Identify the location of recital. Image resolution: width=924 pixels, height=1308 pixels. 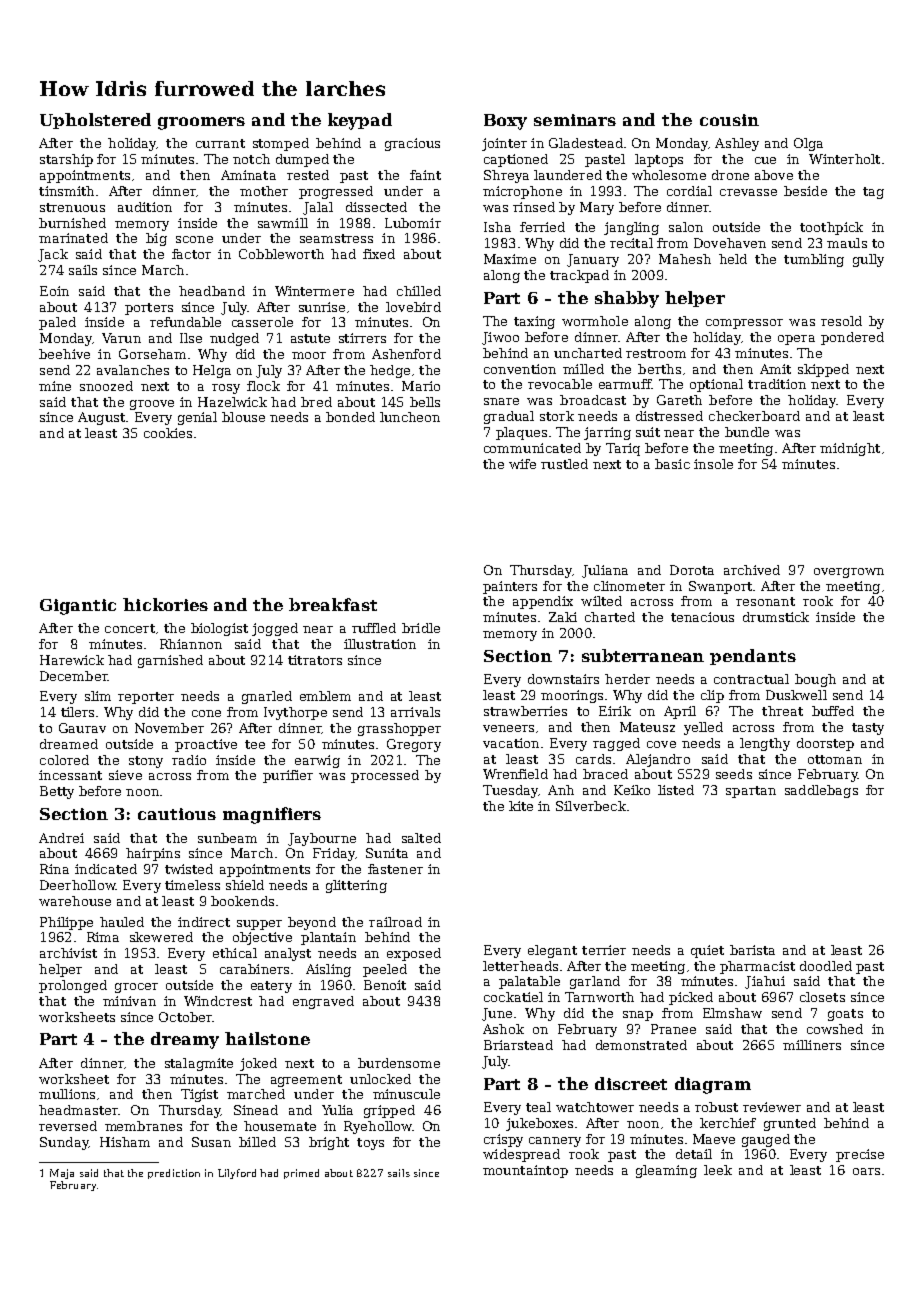
(631, 243).
